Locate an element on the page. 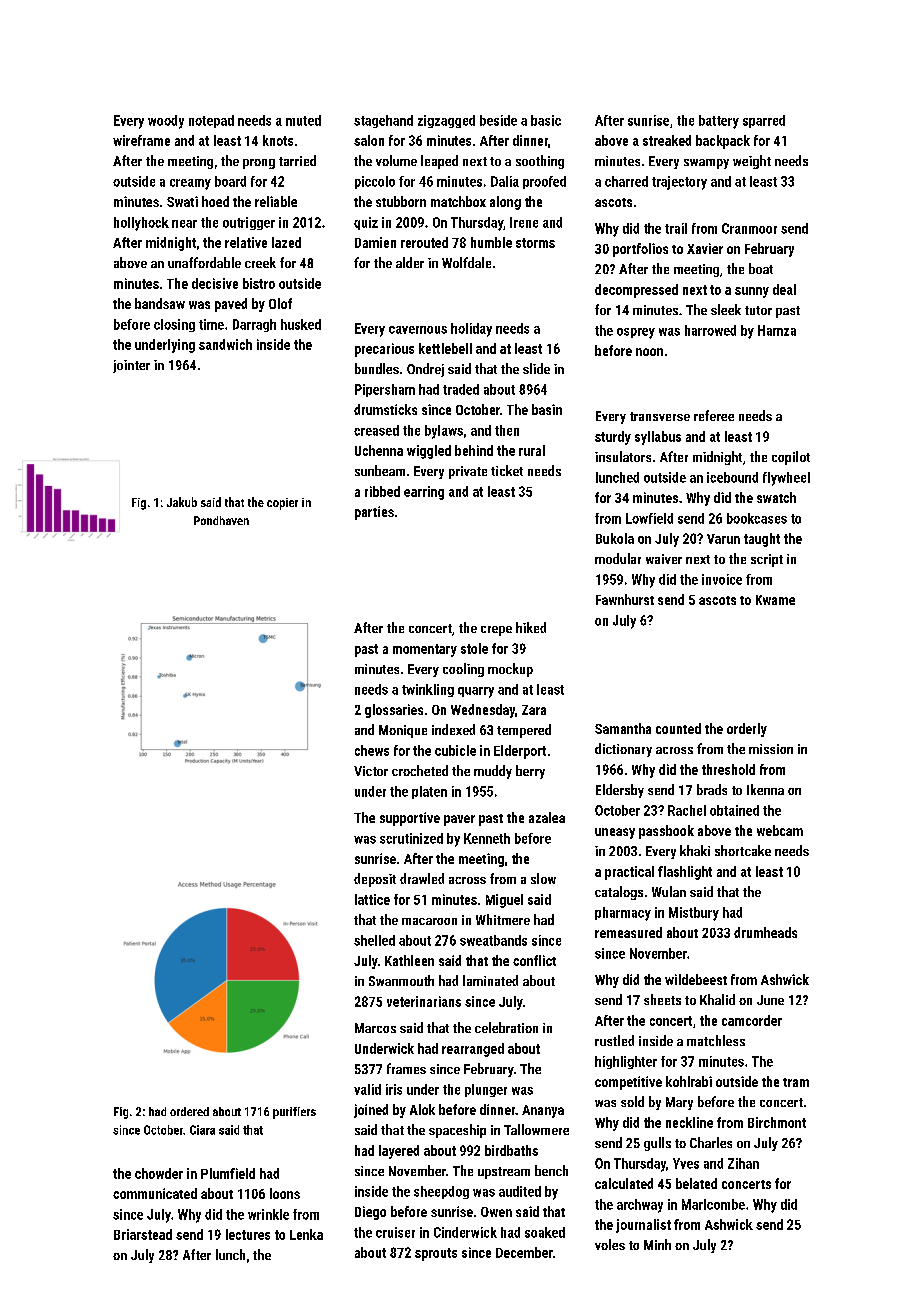  tempered is located at coordinates (524, 731).
